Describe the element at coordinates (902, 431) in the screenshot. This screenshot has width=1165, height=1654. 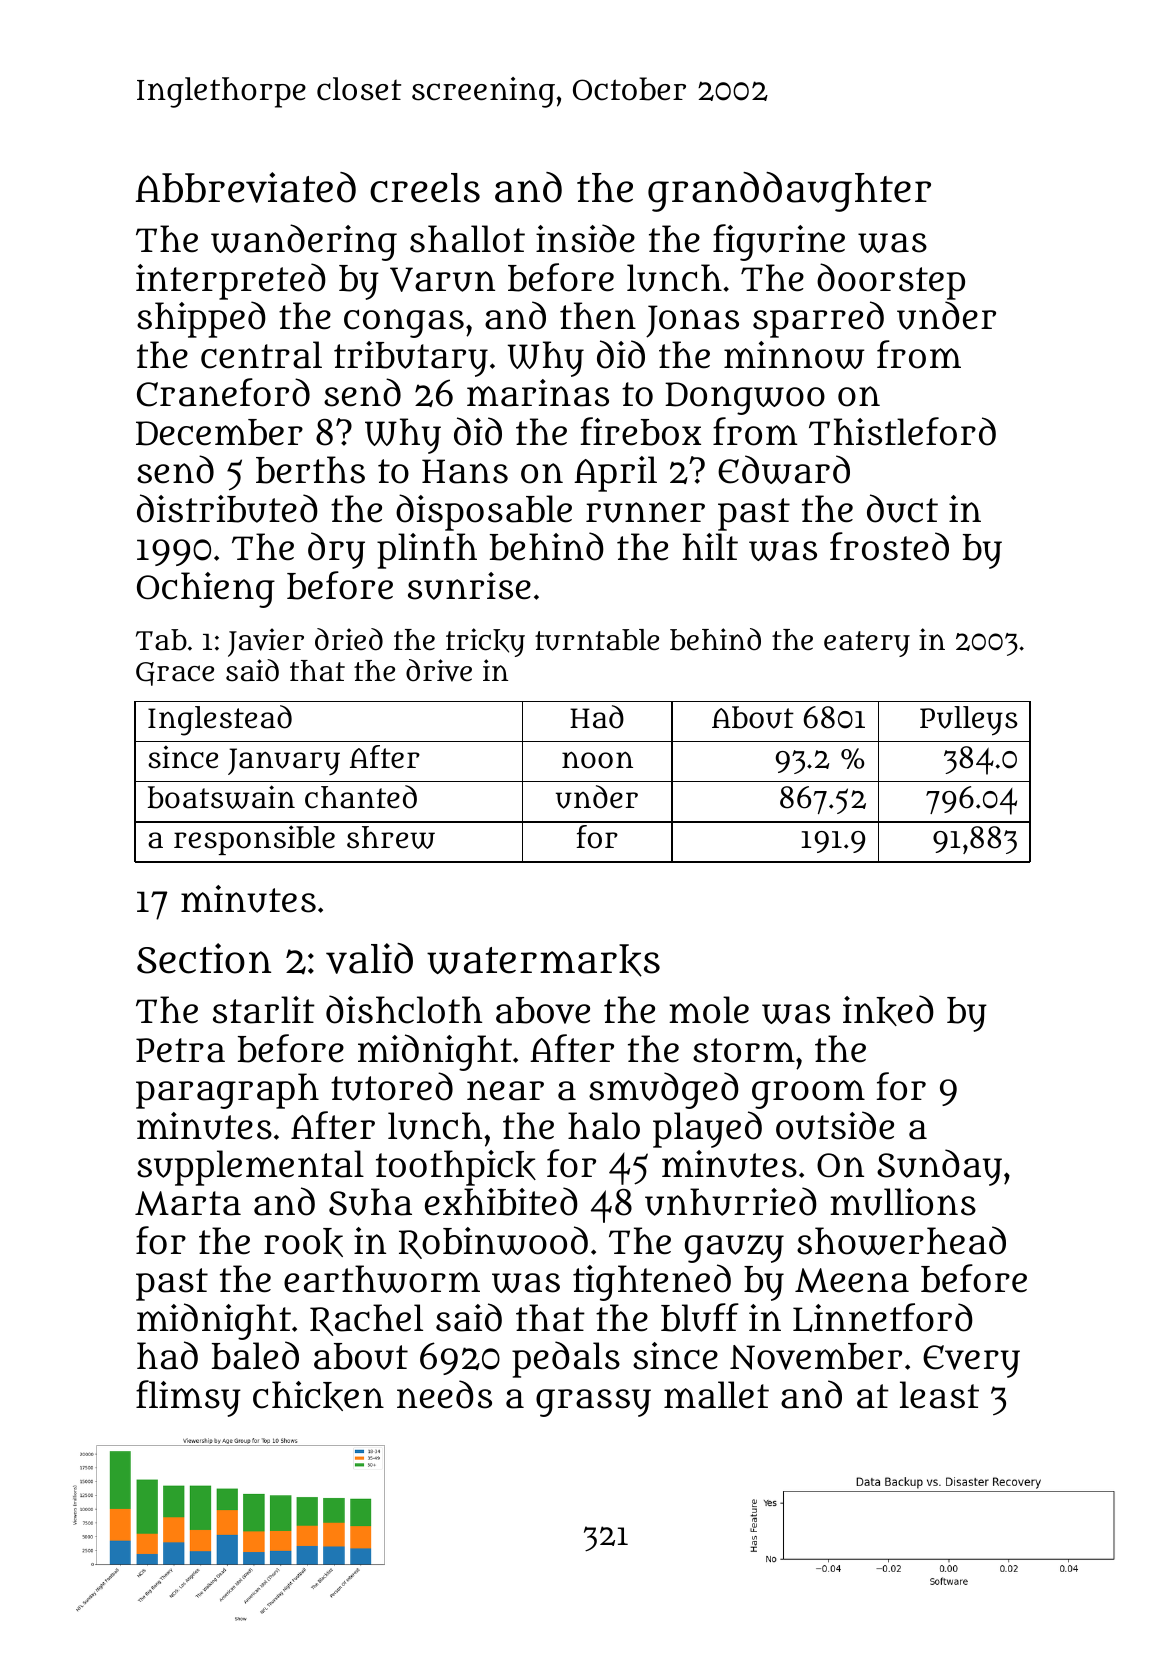
I see `Thistleford` at that location.
